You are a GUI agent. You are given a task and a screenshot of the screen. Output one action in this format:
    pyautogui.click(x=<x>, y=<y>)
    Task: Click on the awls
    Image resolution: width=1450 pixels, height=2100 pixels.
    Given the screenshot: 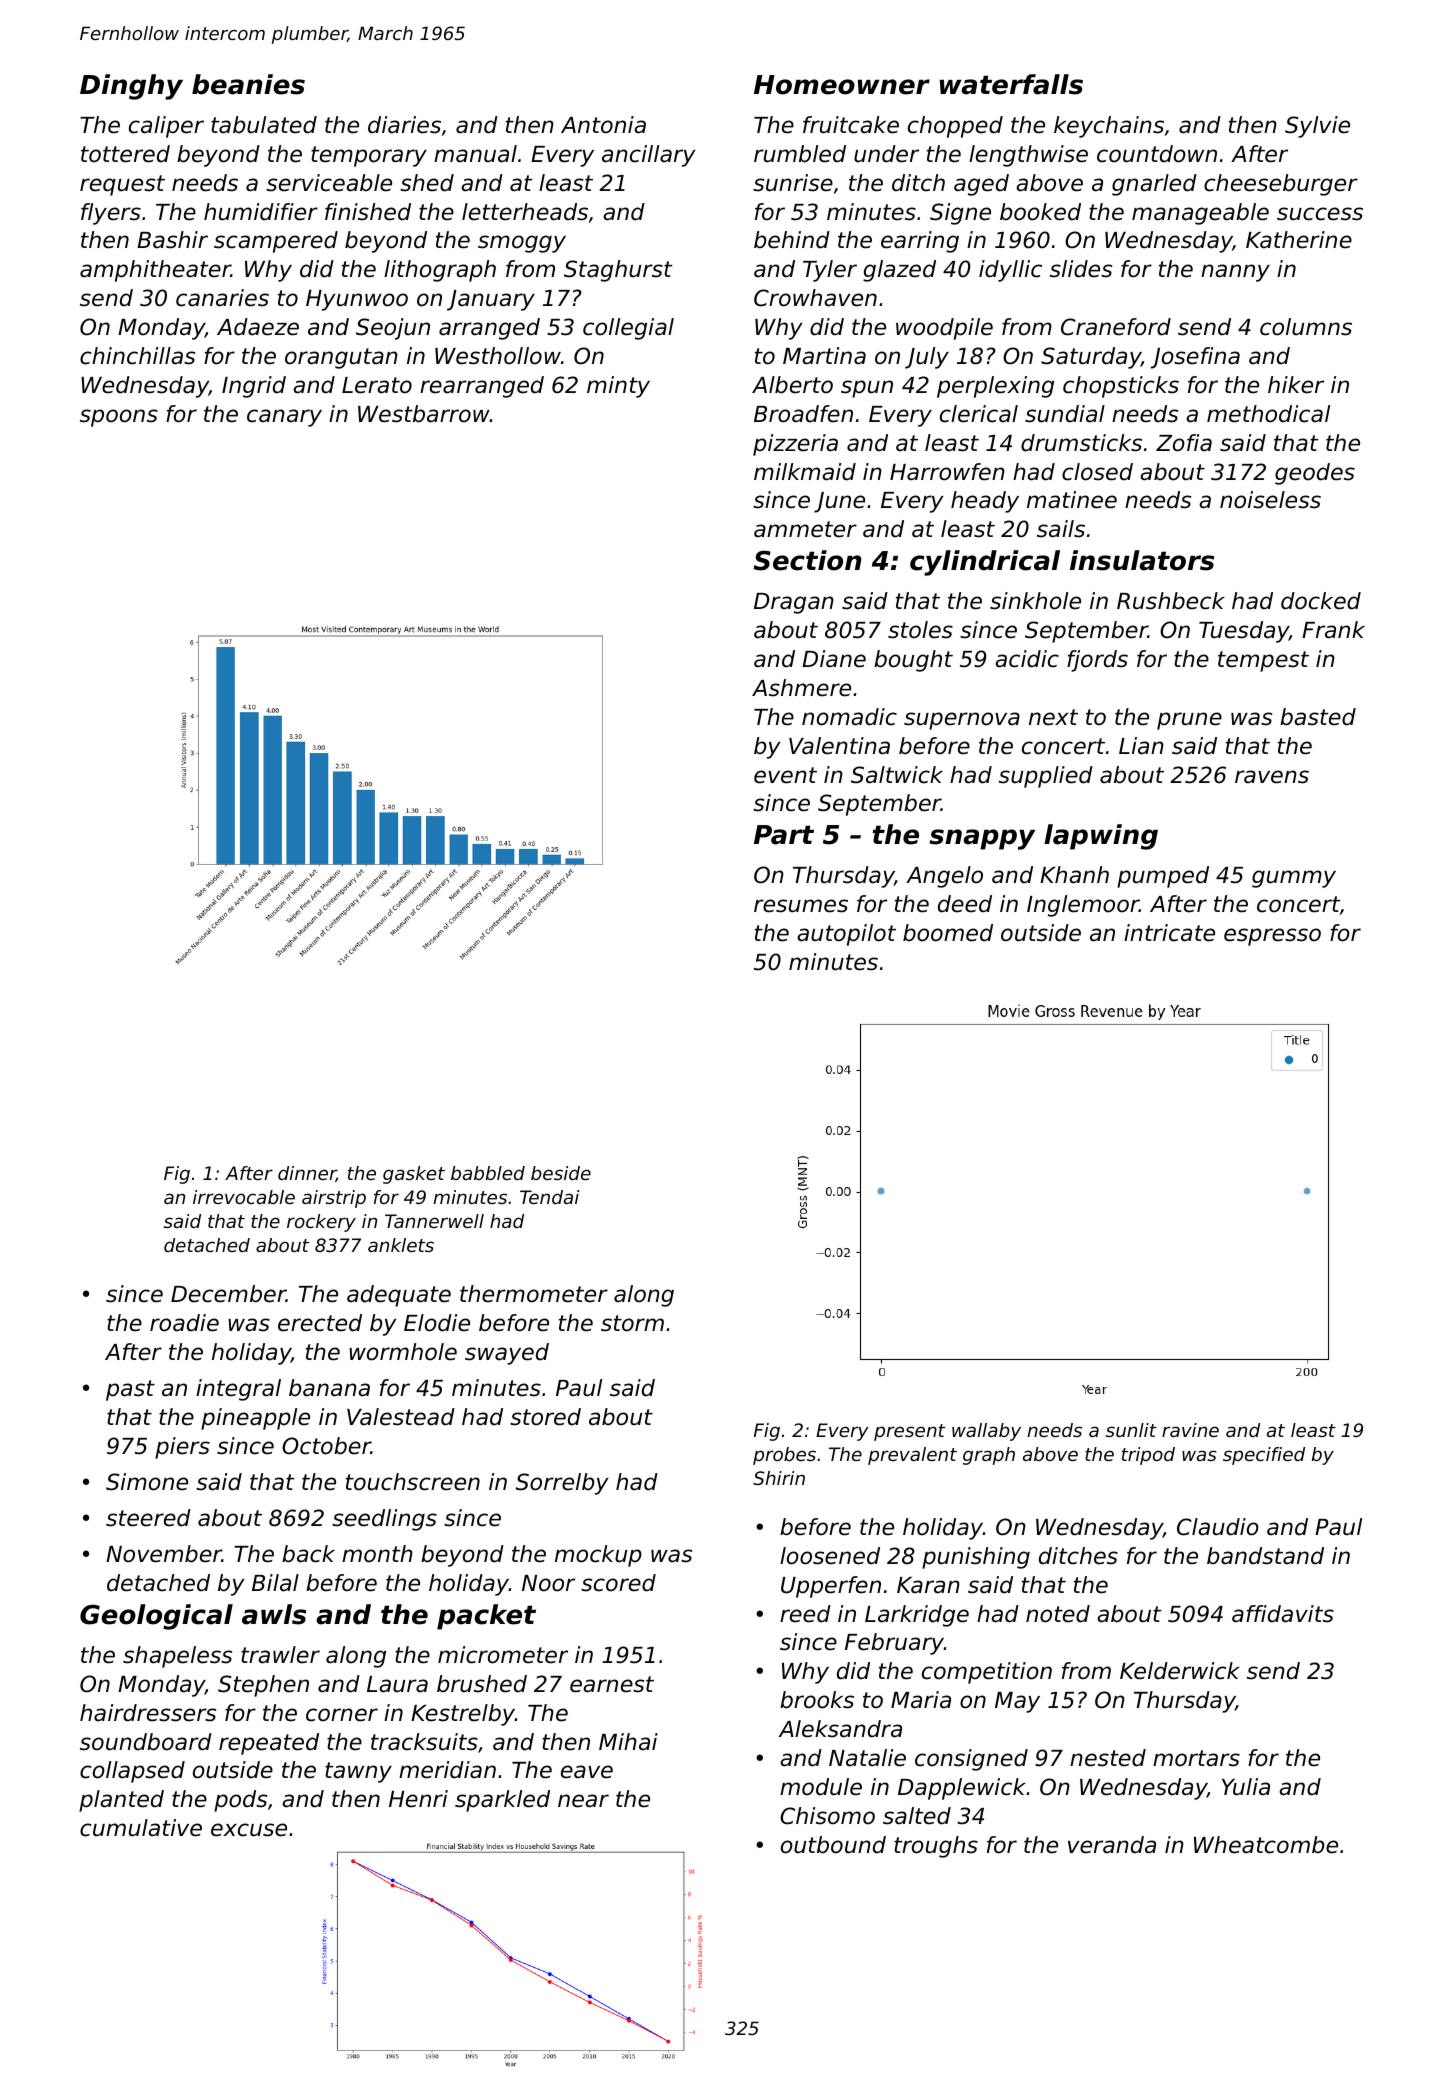 What is the action you would take?
    pyautogui.click(x=274, y=1614)
